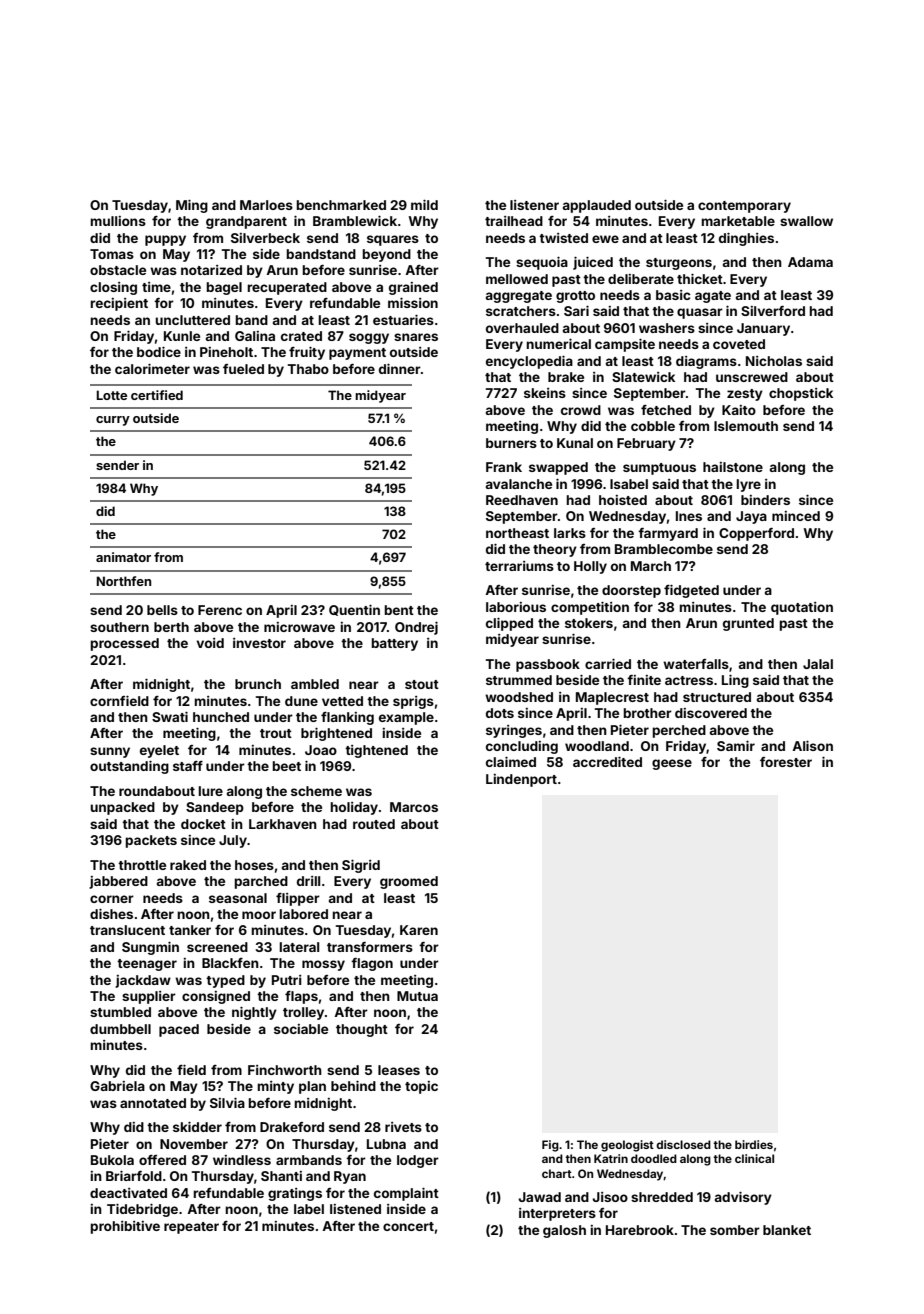  I want to click on docket, so click(203, 824).
